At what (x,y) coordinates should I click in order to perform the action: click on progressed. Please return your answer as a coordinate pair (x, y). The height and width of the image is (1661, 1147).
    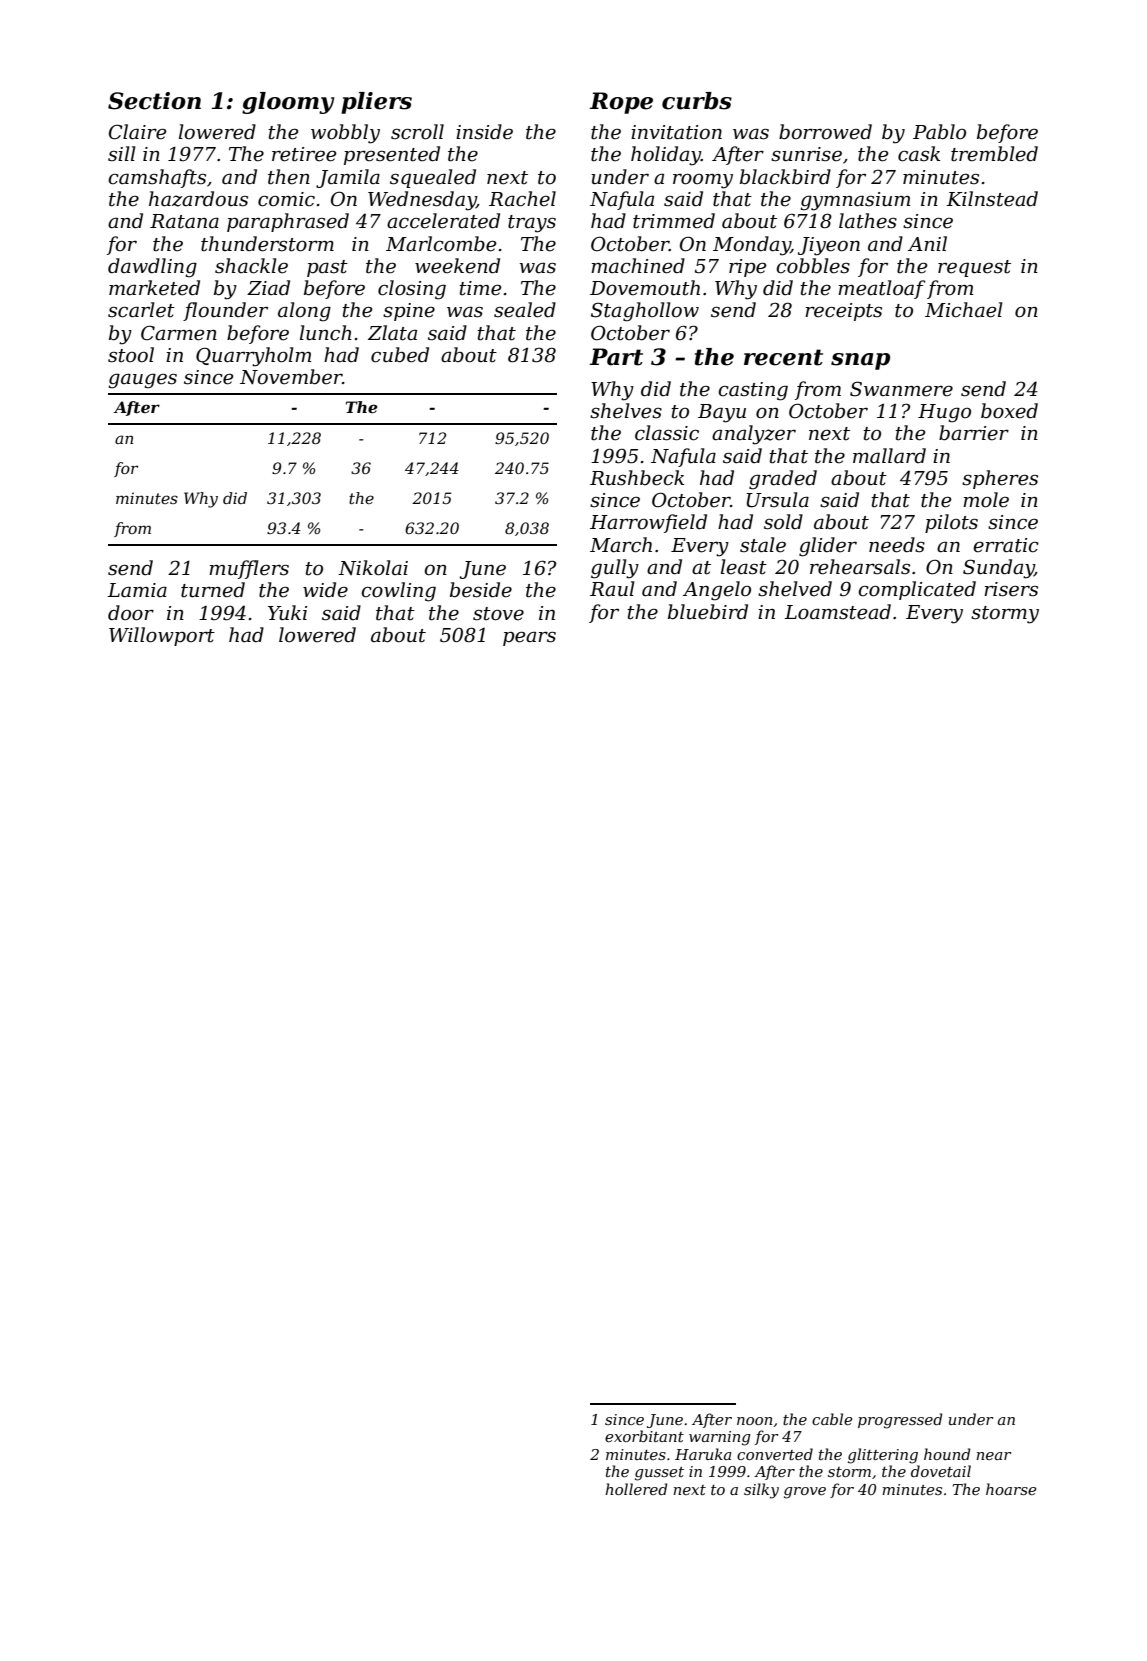
    Looking at the image, I should click on (900, 1421).
